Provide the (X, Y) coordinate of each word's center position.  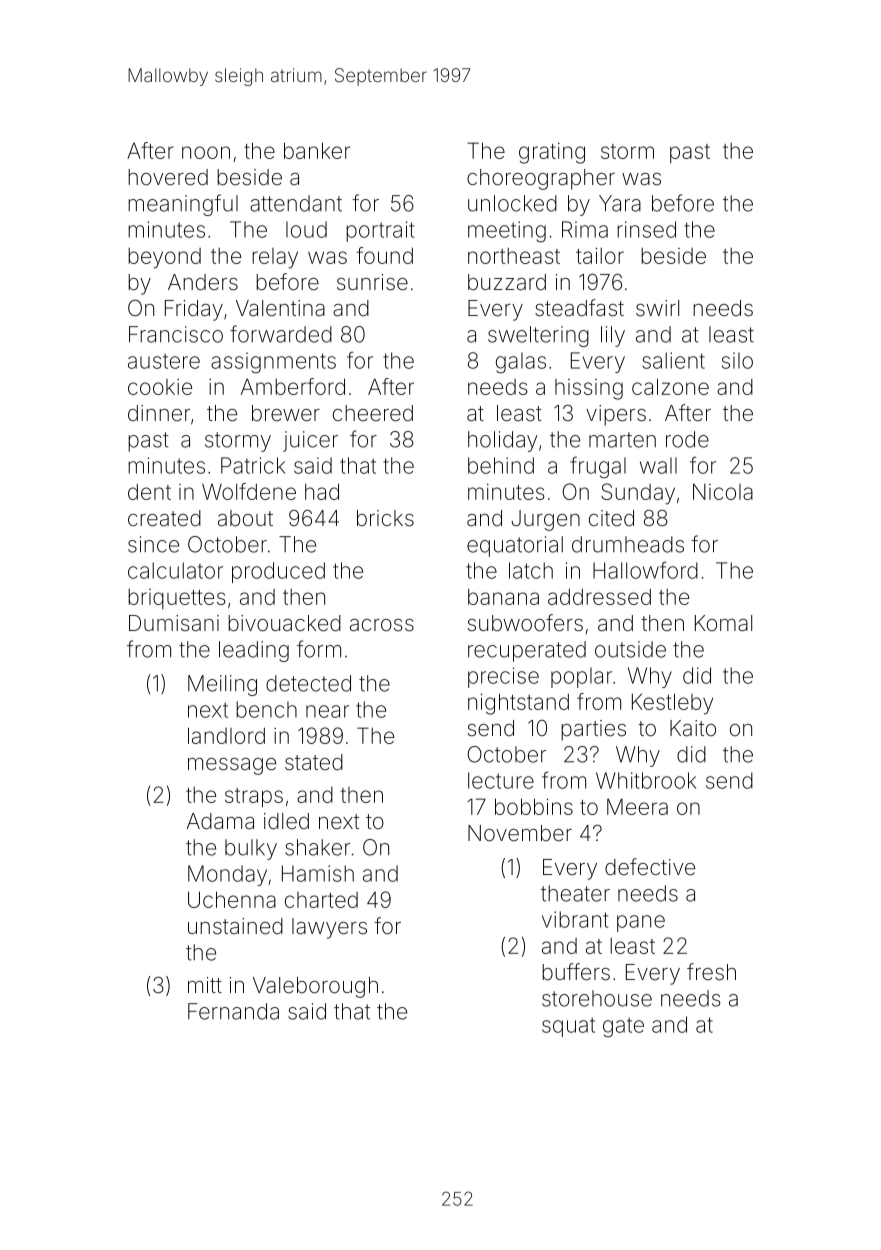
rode (687, 439)
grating (552, 153)
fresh (711, 972)
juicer (310, 441)
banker (317, 150)
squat (568, 1027)
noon (206, 152)
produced (278, 572)
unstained (235, 926)
